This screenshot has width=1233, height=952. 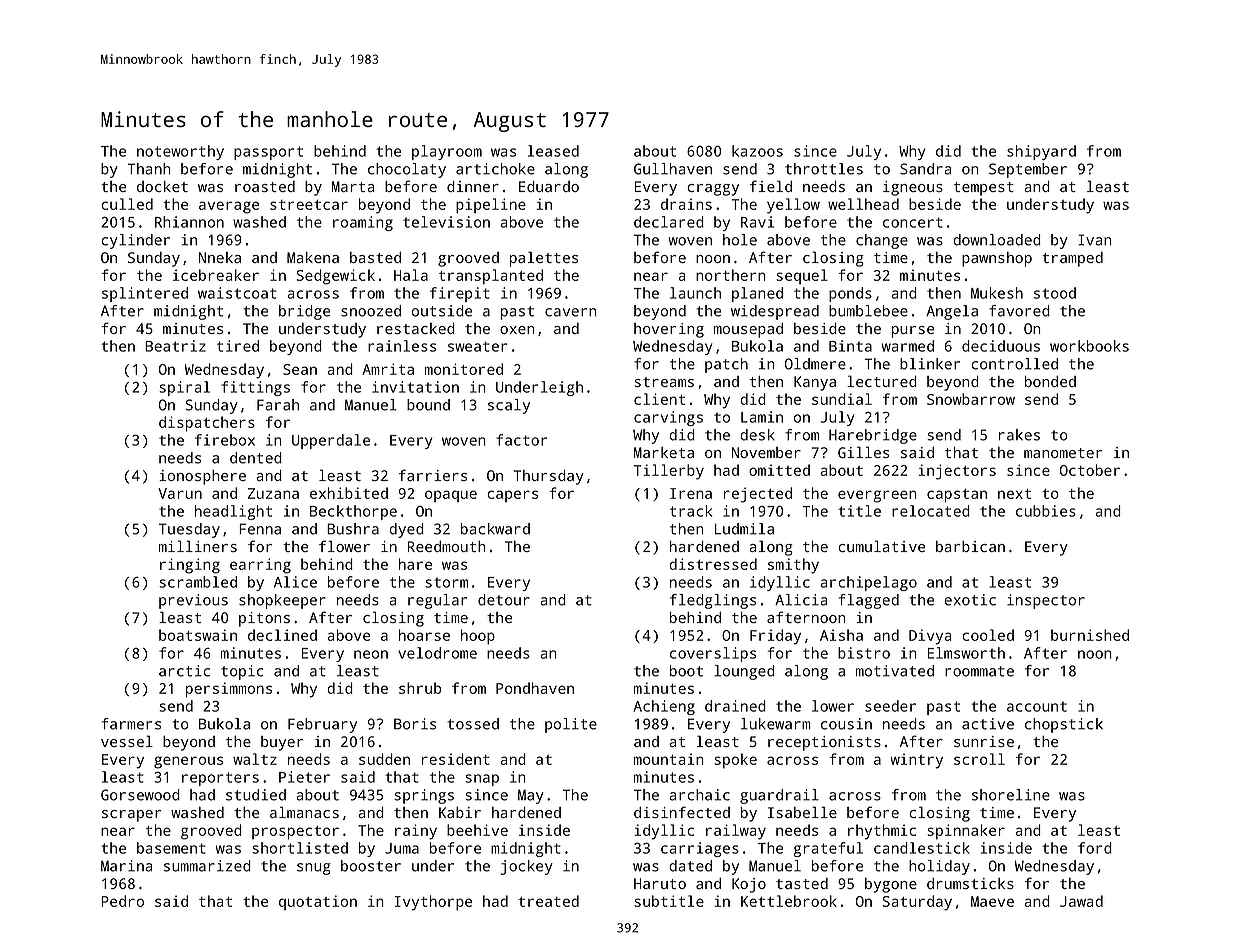 What do you see at coordinates (957, 472) in the screenshot?
I see `injectors` at bounding box center [957, 472].
